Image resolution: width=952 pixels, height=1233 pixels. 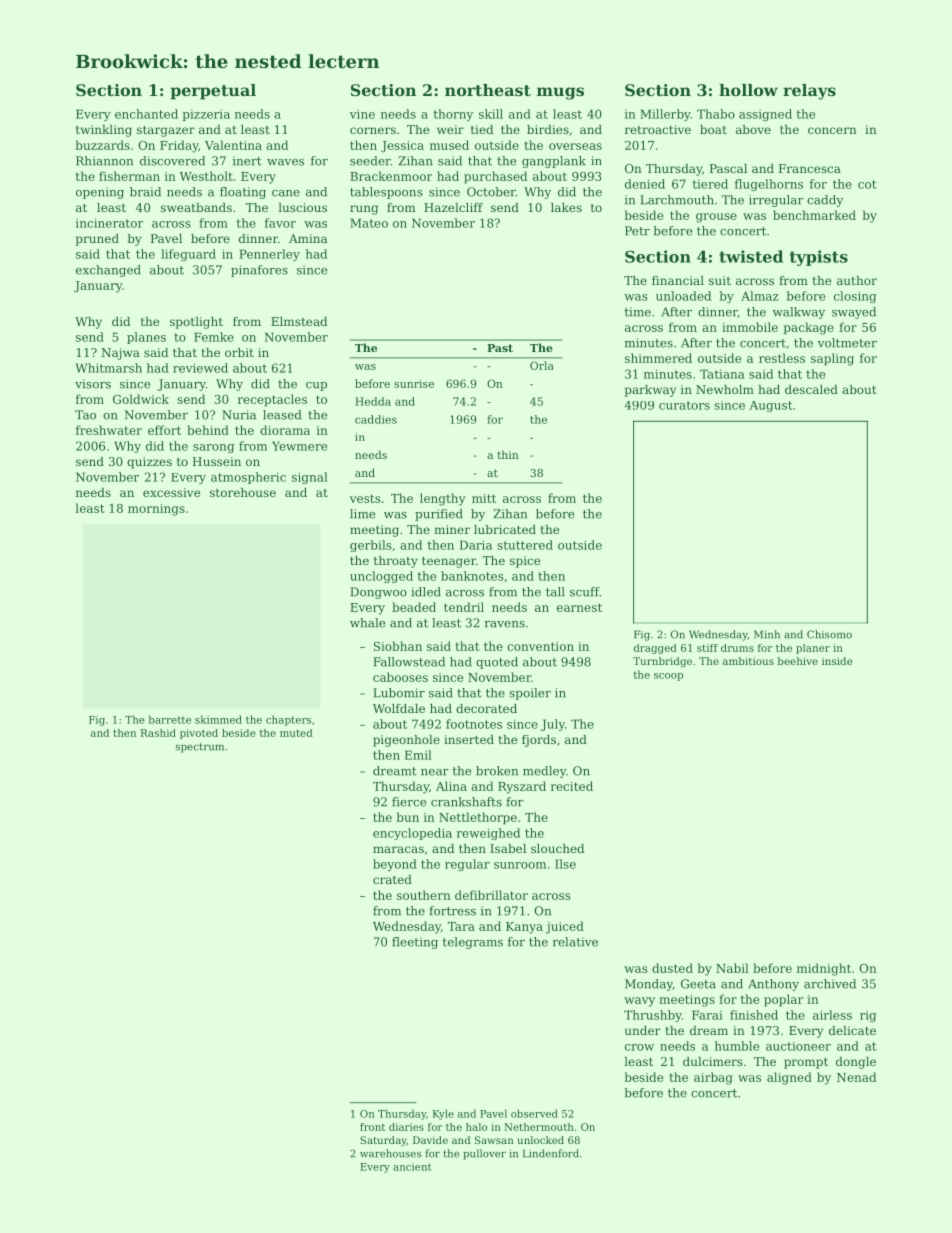 I want to click on Rashid, so click(x=158, y=733).
